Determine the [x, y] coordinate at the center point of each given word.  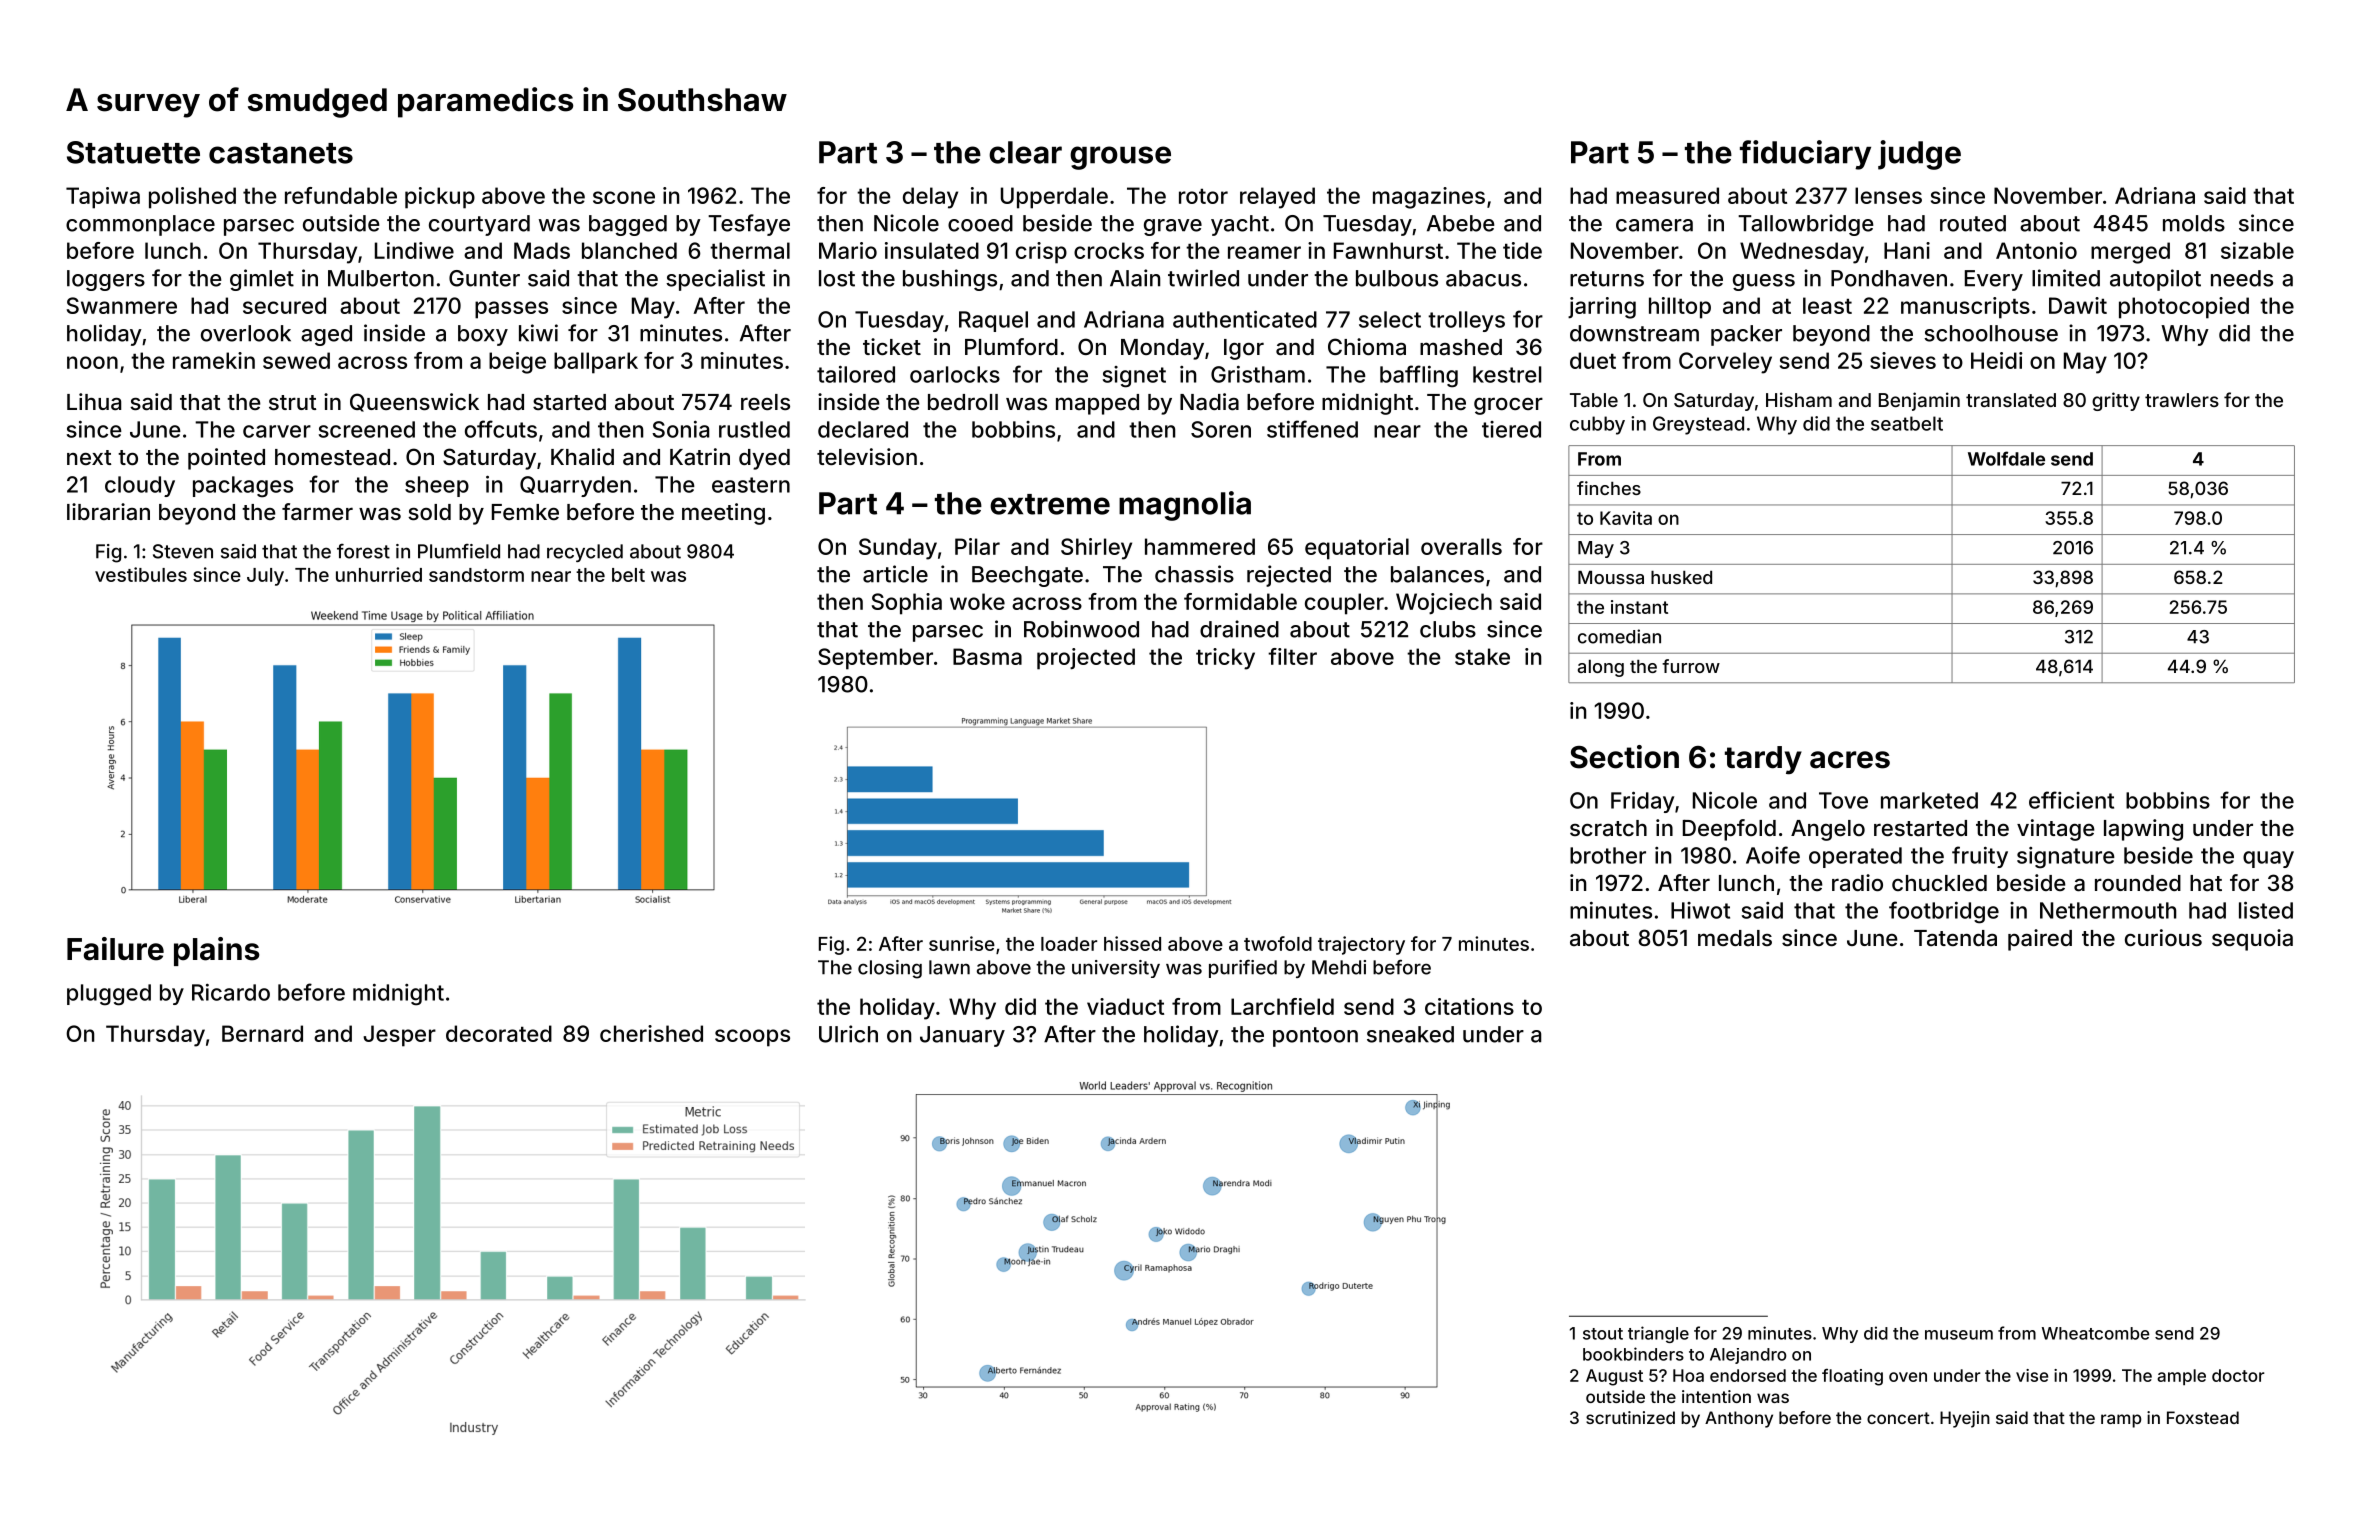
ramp [2121, 1421]
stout [1603, 1334]
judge [1919, 155]
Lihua [94, 402]
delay [930, 198]
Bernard [262, 1033]
